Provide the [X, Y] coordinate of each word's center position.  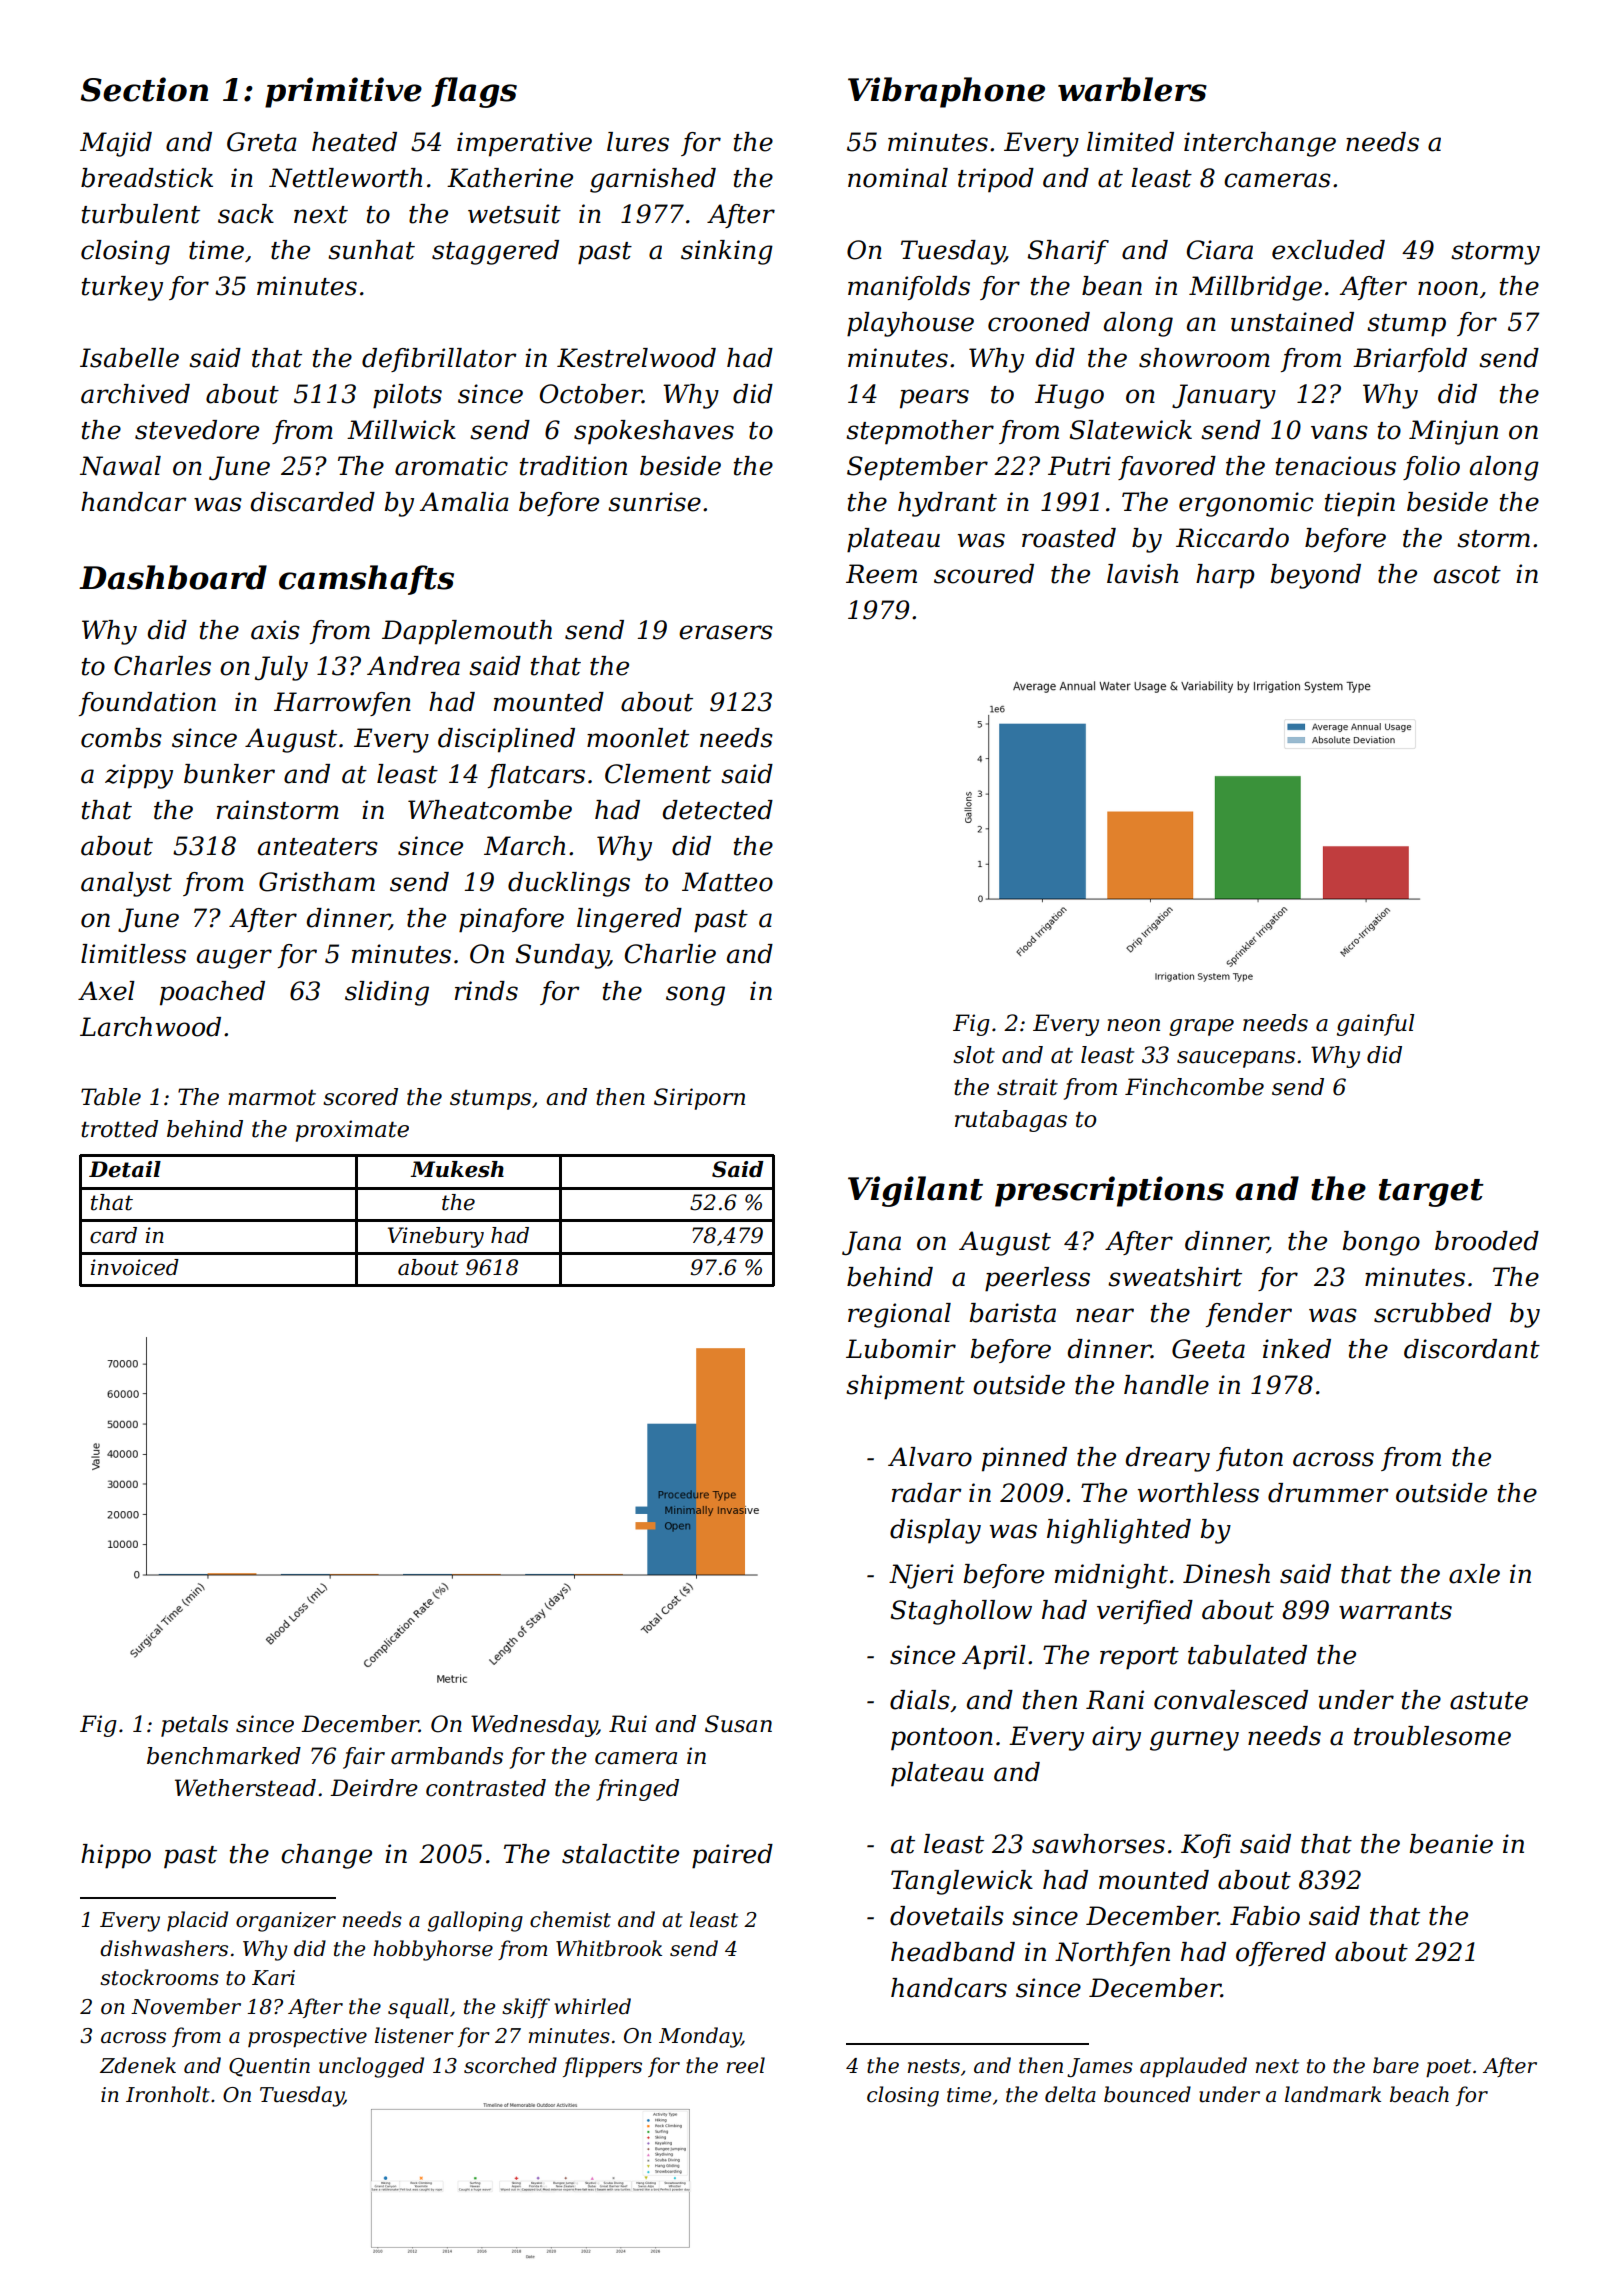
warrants [1395, 1611]
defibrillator [439, 360]
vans [1339, 432]
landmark [1333, 2094]
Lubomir [901, 1349]
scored [360, 1097]
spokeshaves [654, 432]
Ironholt [168, 2094]
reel [746, 2065]
